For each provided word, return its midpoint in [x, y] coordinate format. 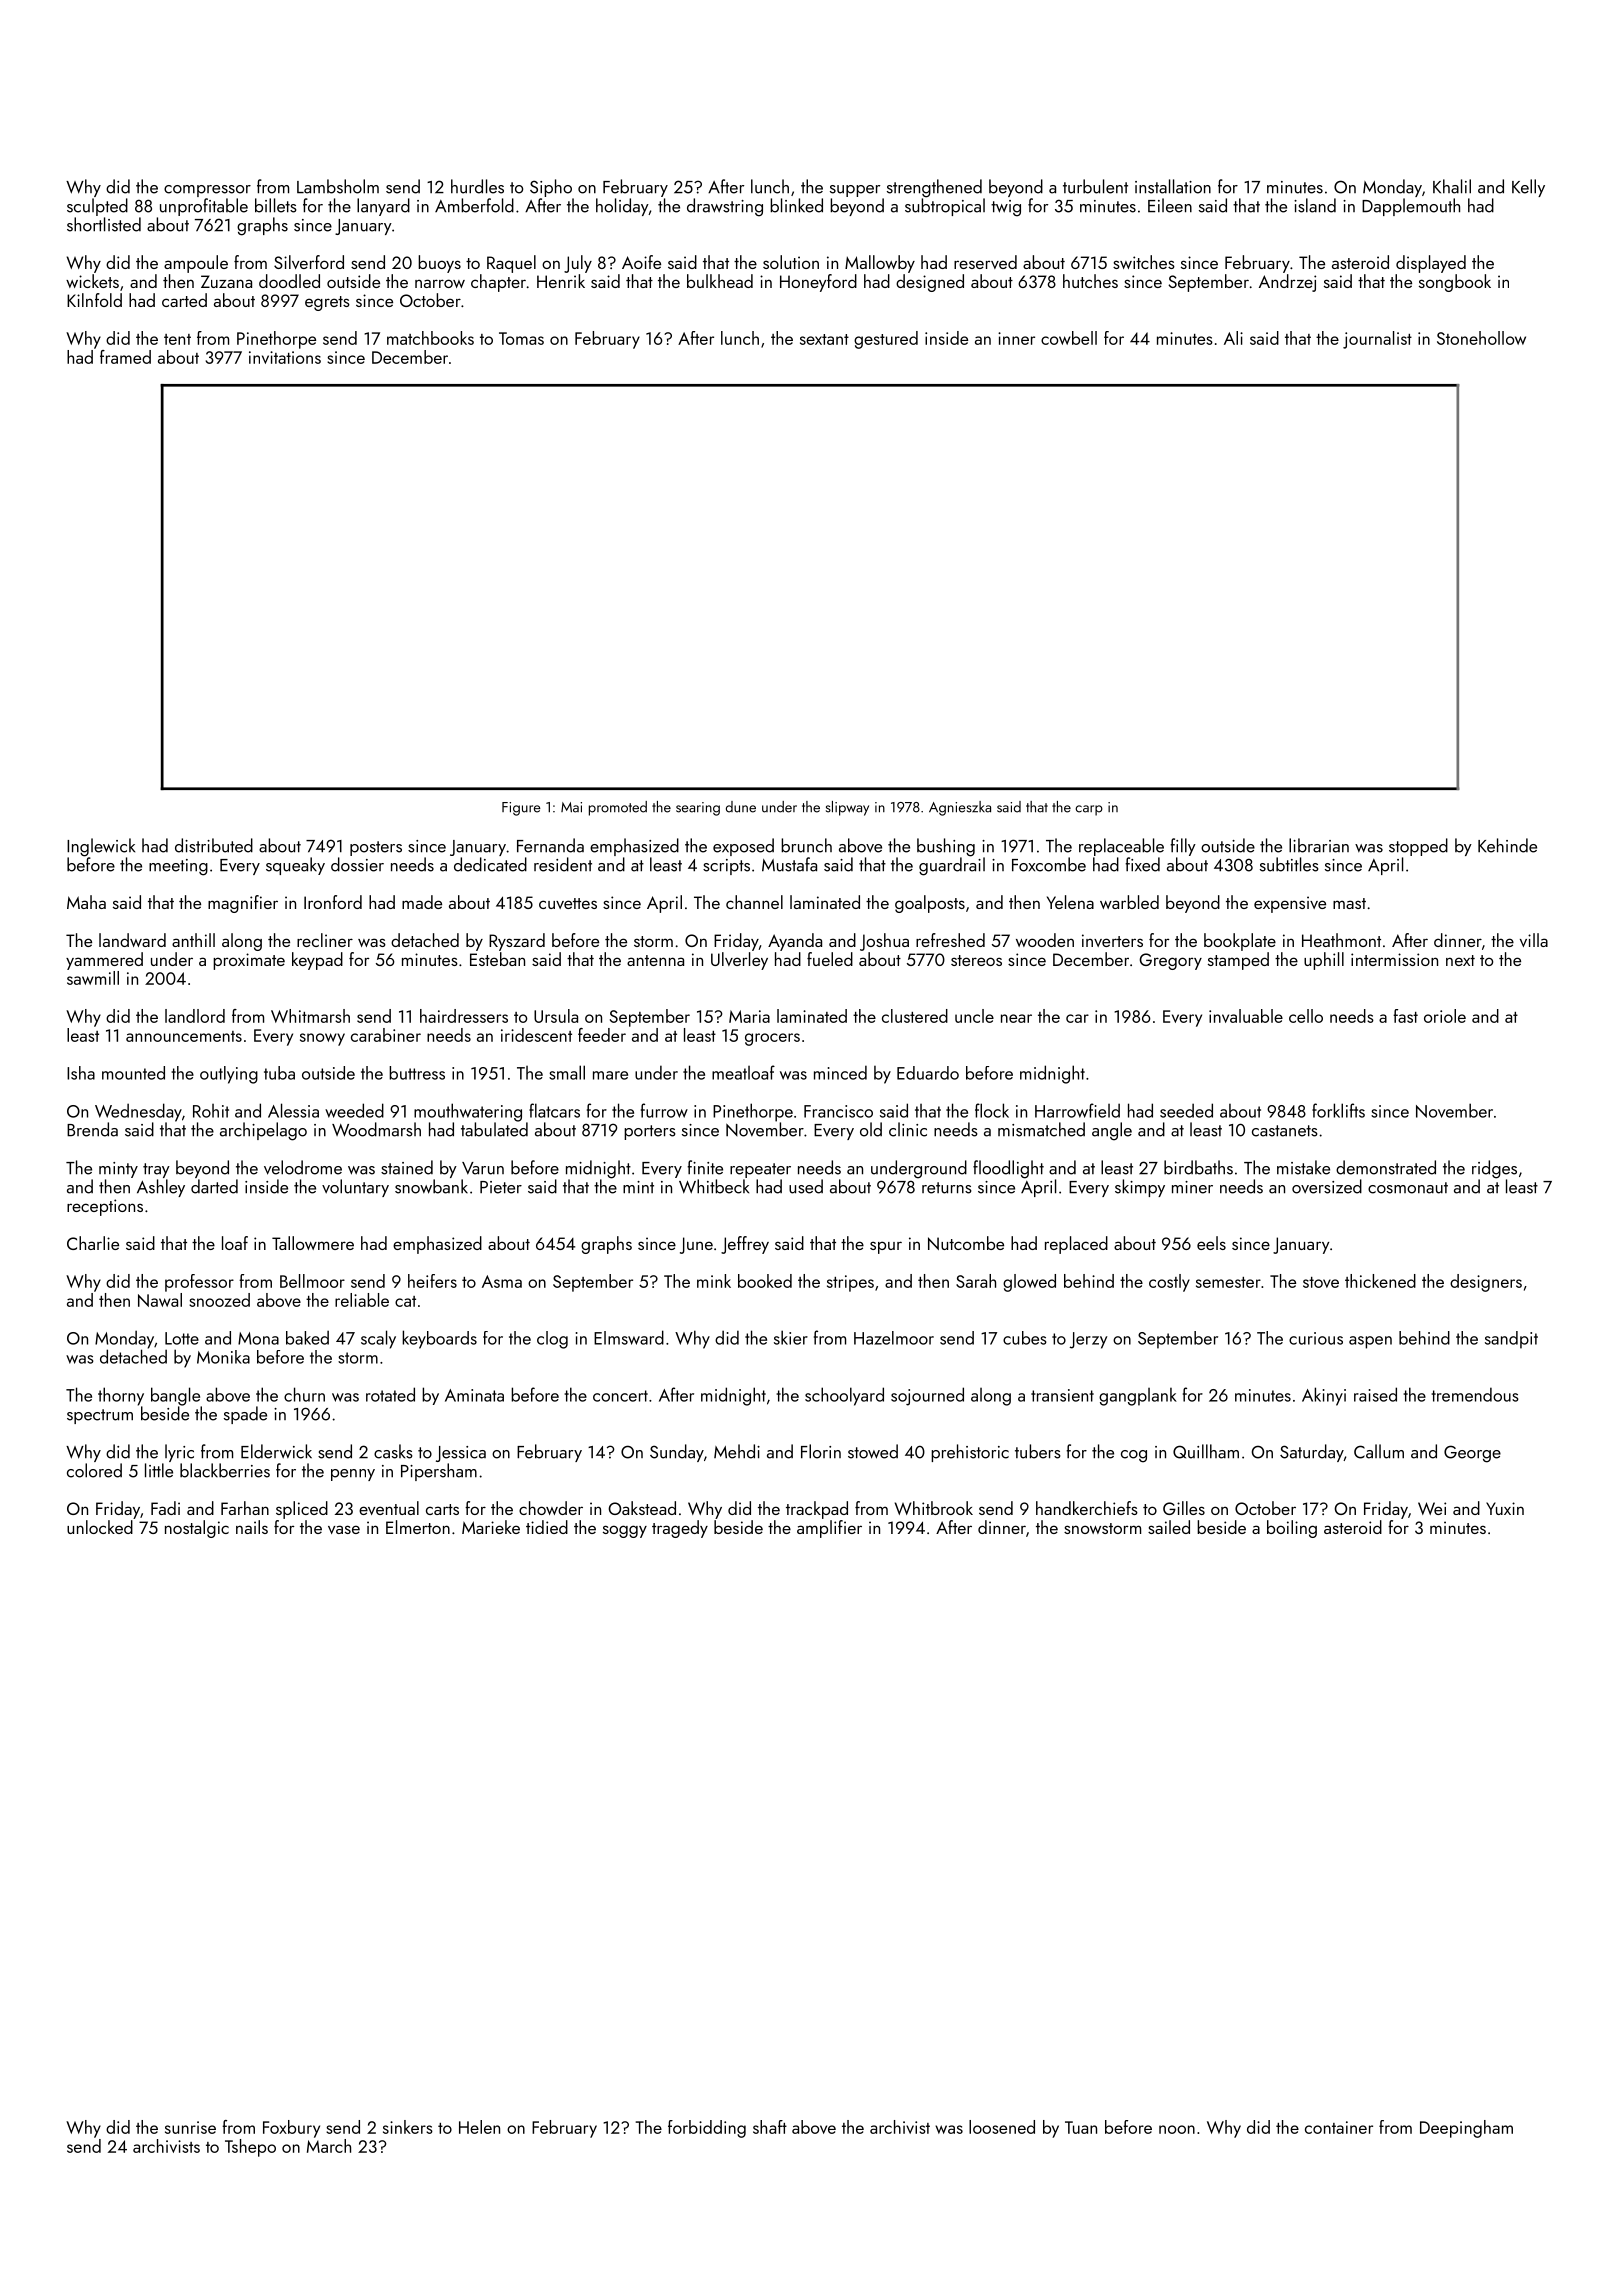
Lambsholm [338, 186]
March [329, 2146]
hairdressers [464, 1016]
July [578, 264]
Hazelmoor [894, 1338]
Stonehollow [1481, 338]
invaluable [1246, 1016]
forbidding [707, 2129]
